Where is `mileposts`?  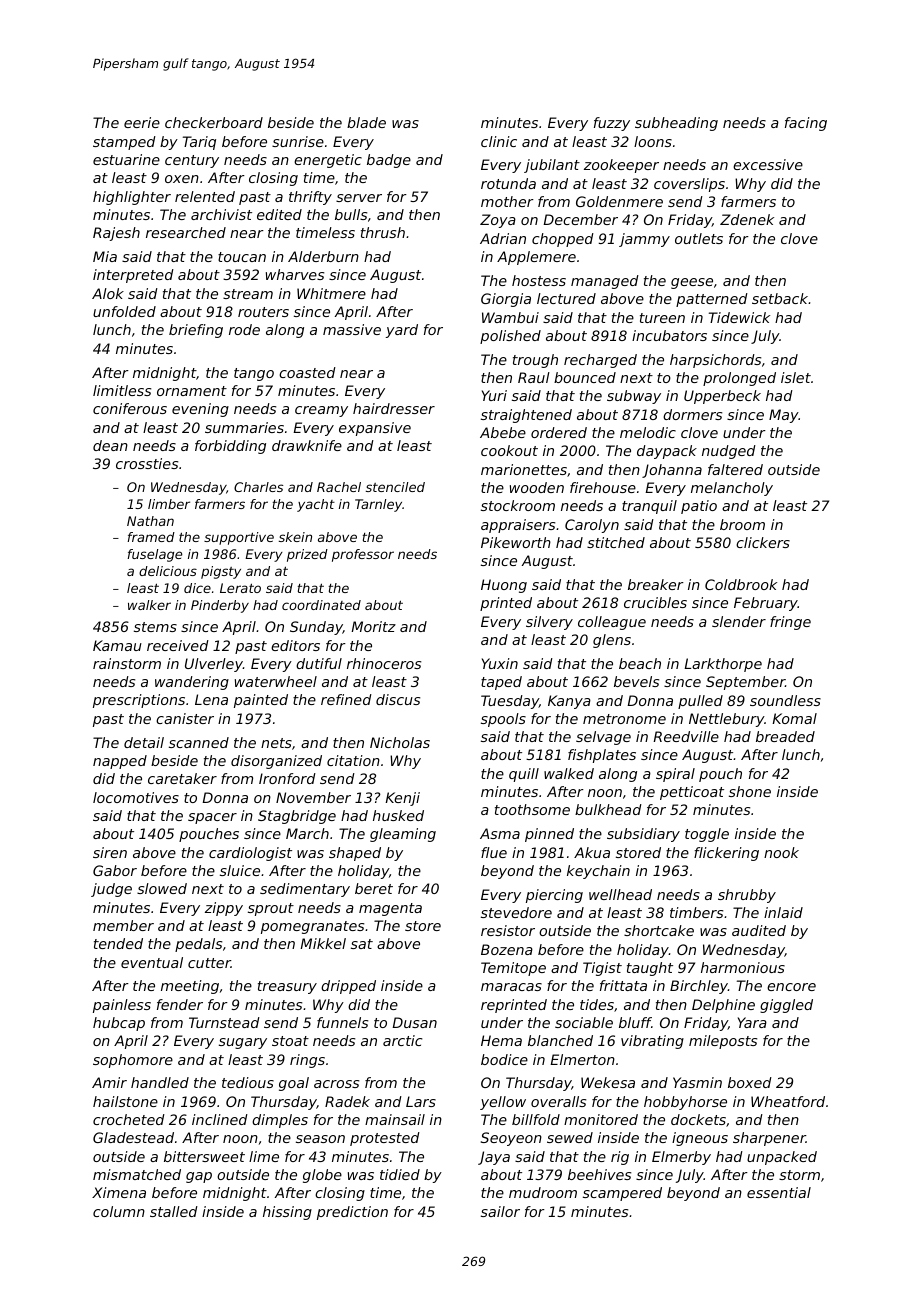
mileposts is located at coordinates (723, 1042).
